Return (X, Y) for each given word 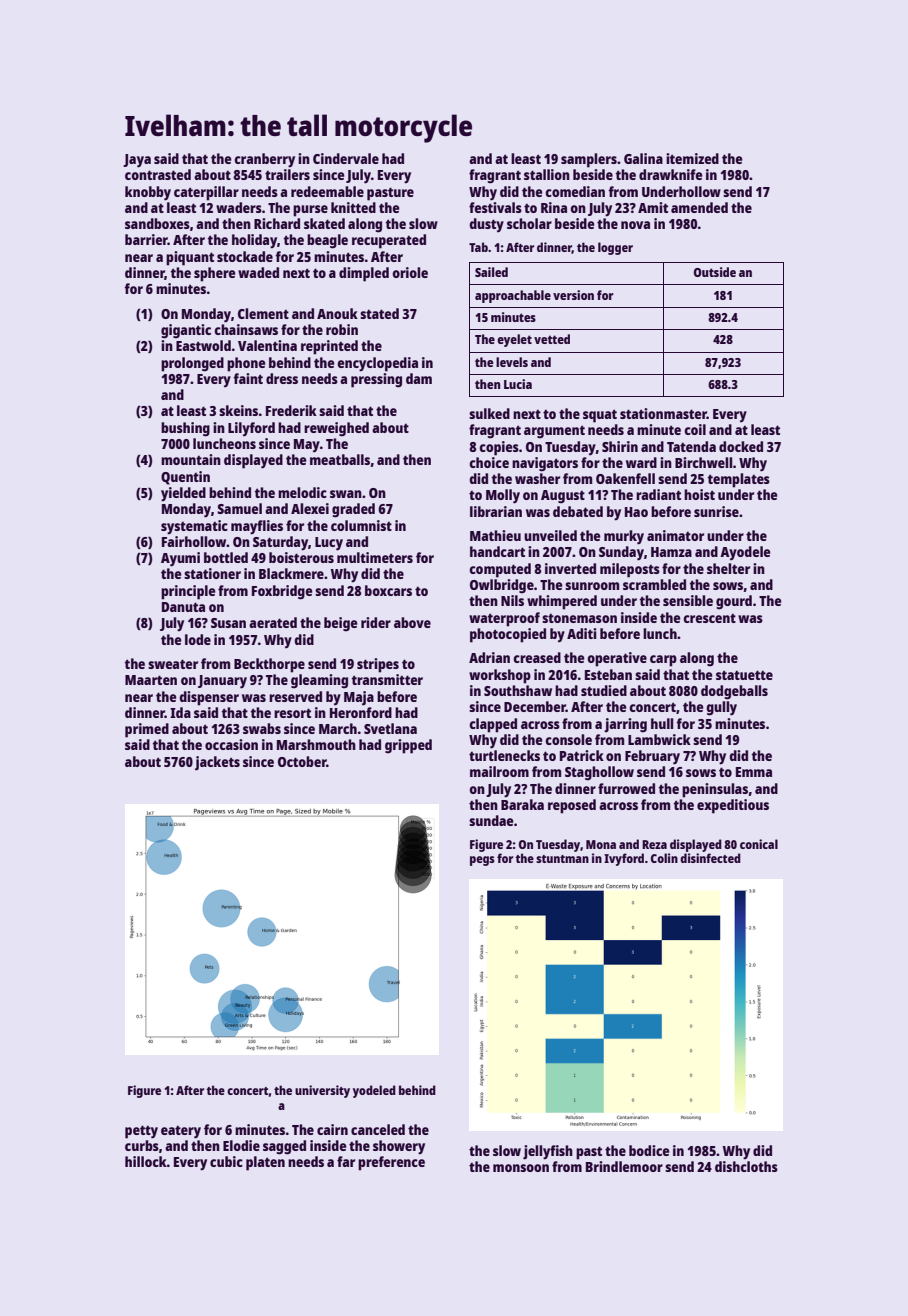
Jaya (137, 161)
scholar (529, 223)
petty (141, 1132)
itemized (692, 158)
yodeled (374, 1091)
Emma (754, 772)
